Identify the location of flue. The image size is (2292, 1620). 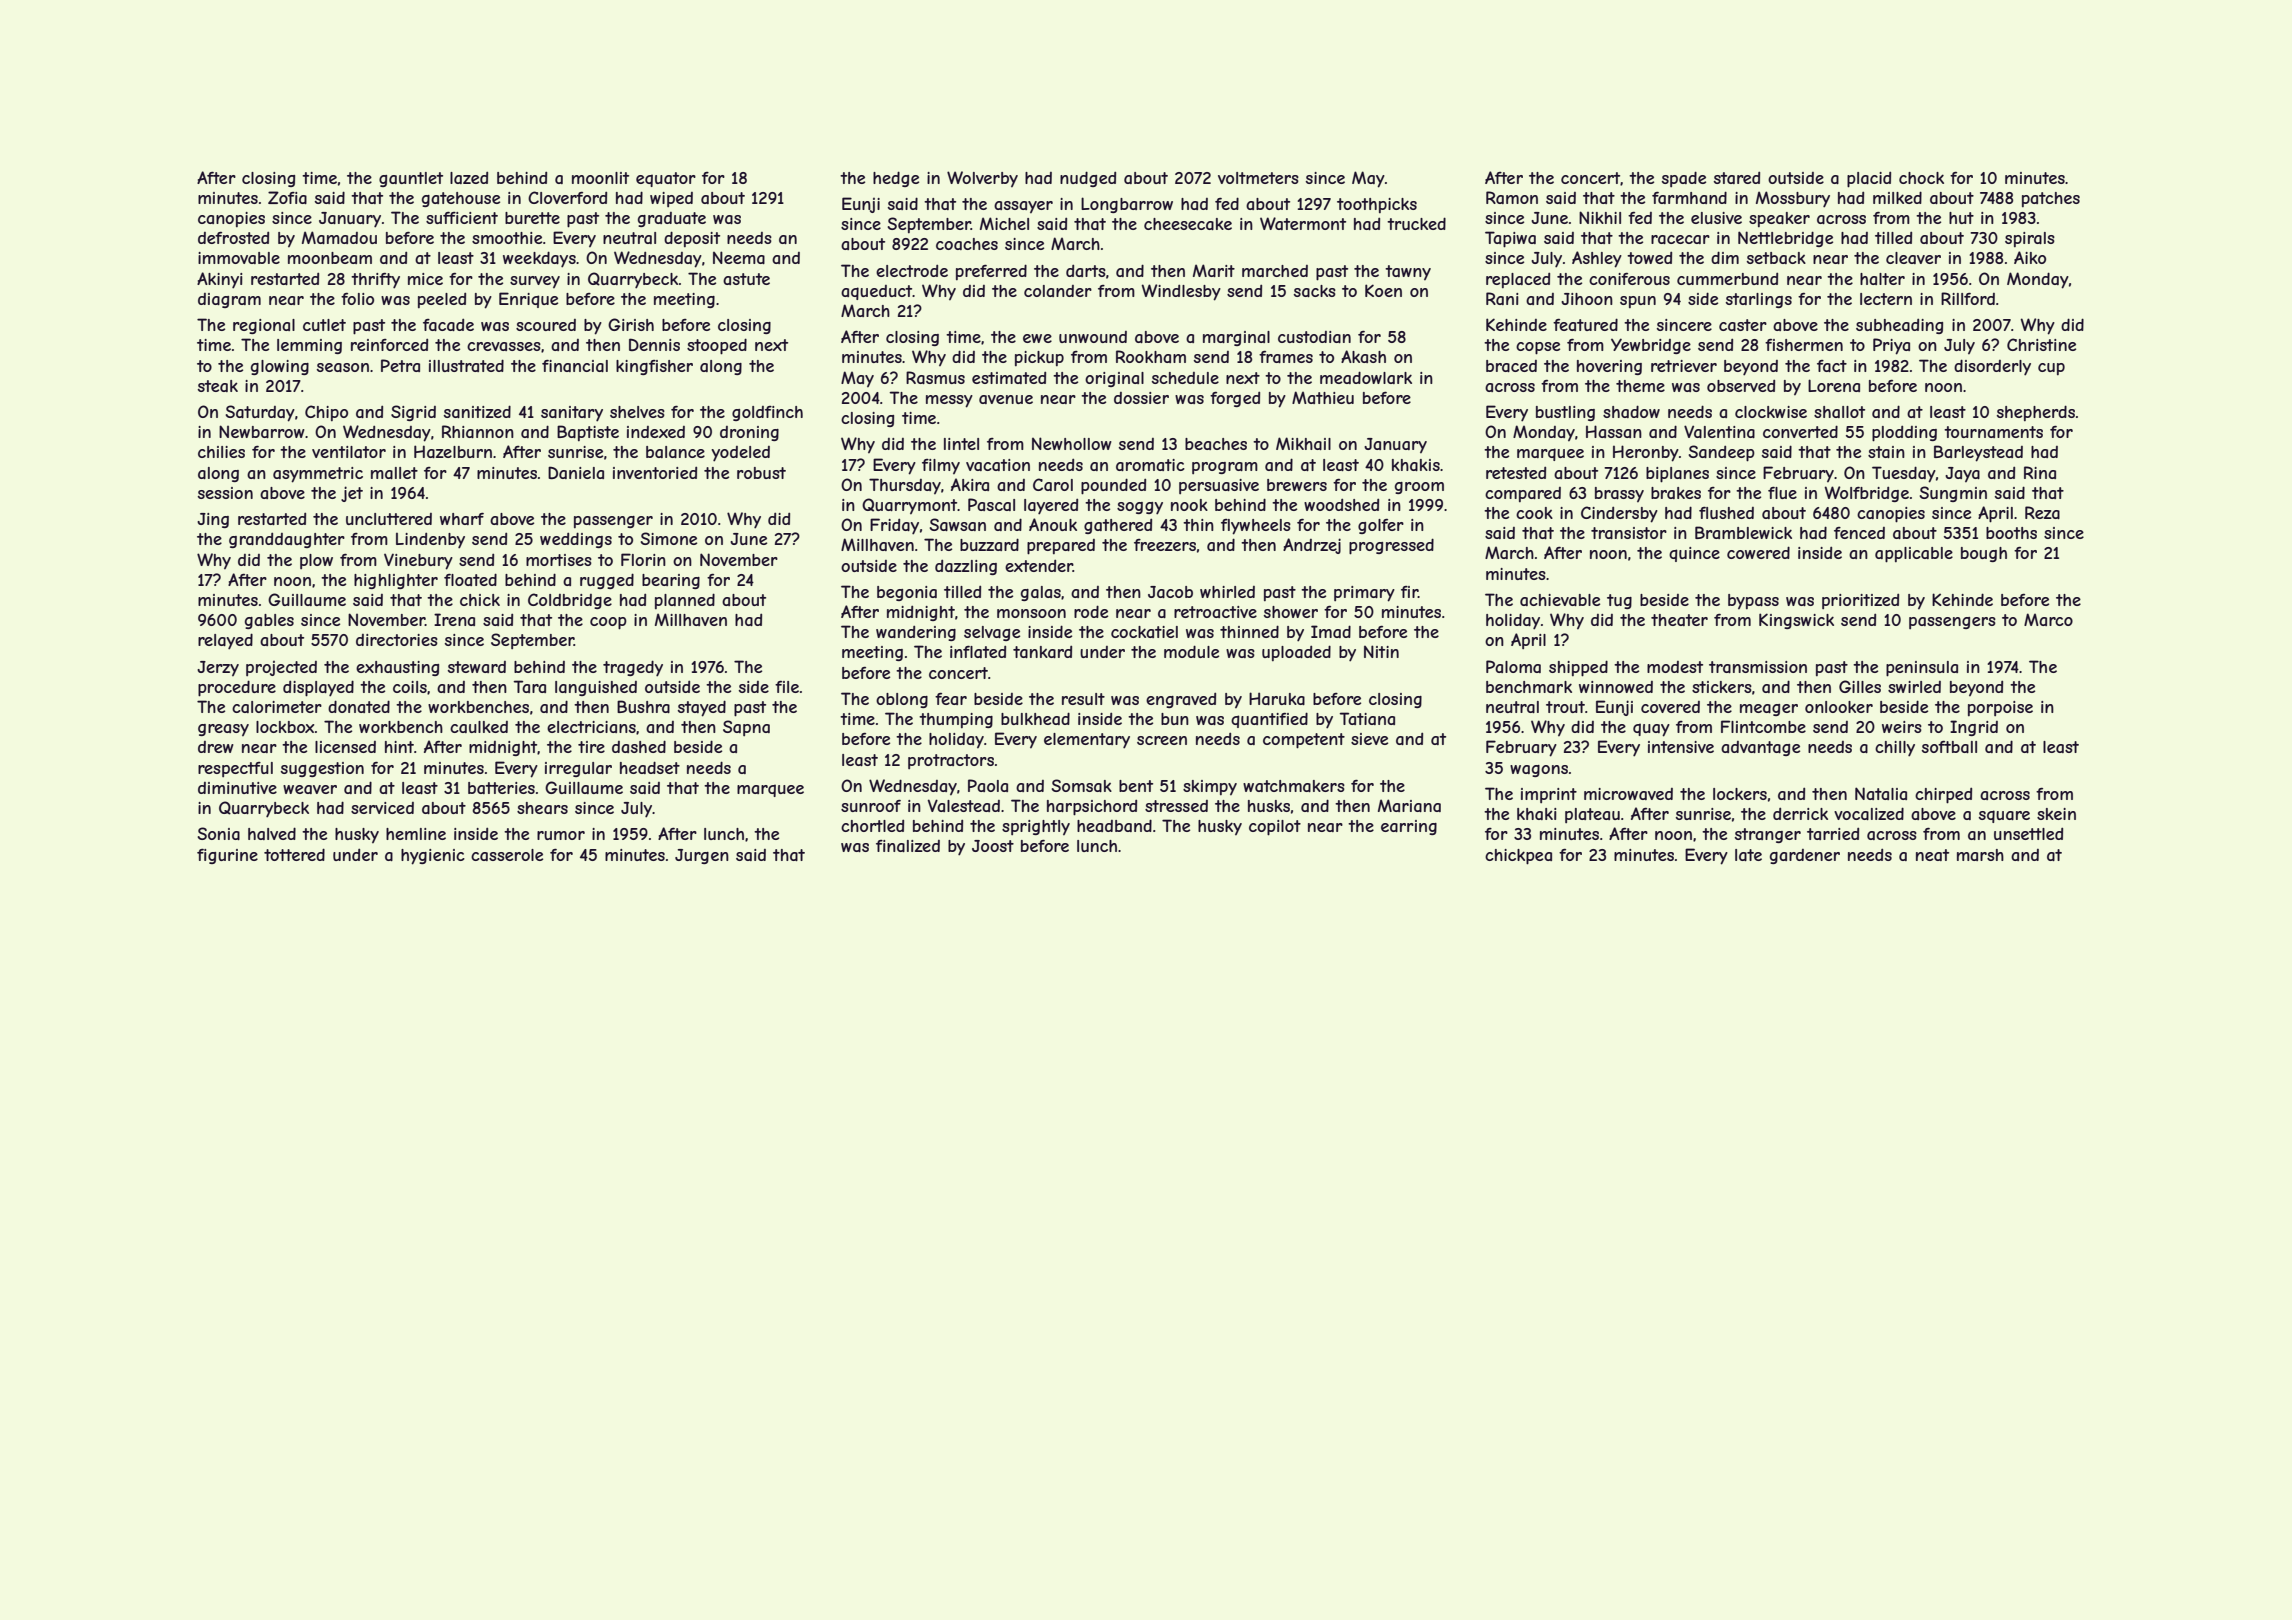
(1782, 492).
